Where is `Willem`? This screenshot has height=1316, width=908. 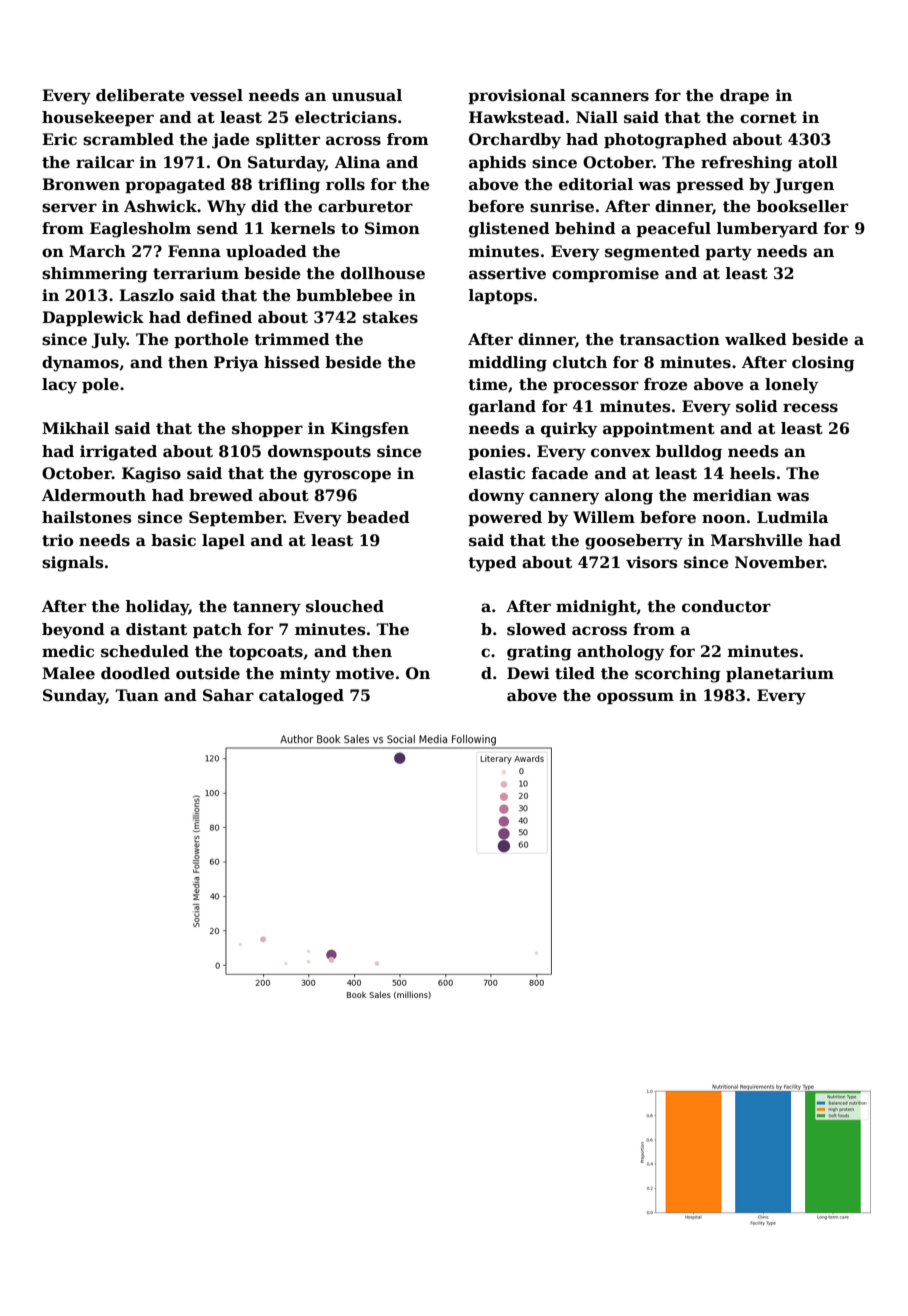 Willem is located at coordinates (604, 517).
